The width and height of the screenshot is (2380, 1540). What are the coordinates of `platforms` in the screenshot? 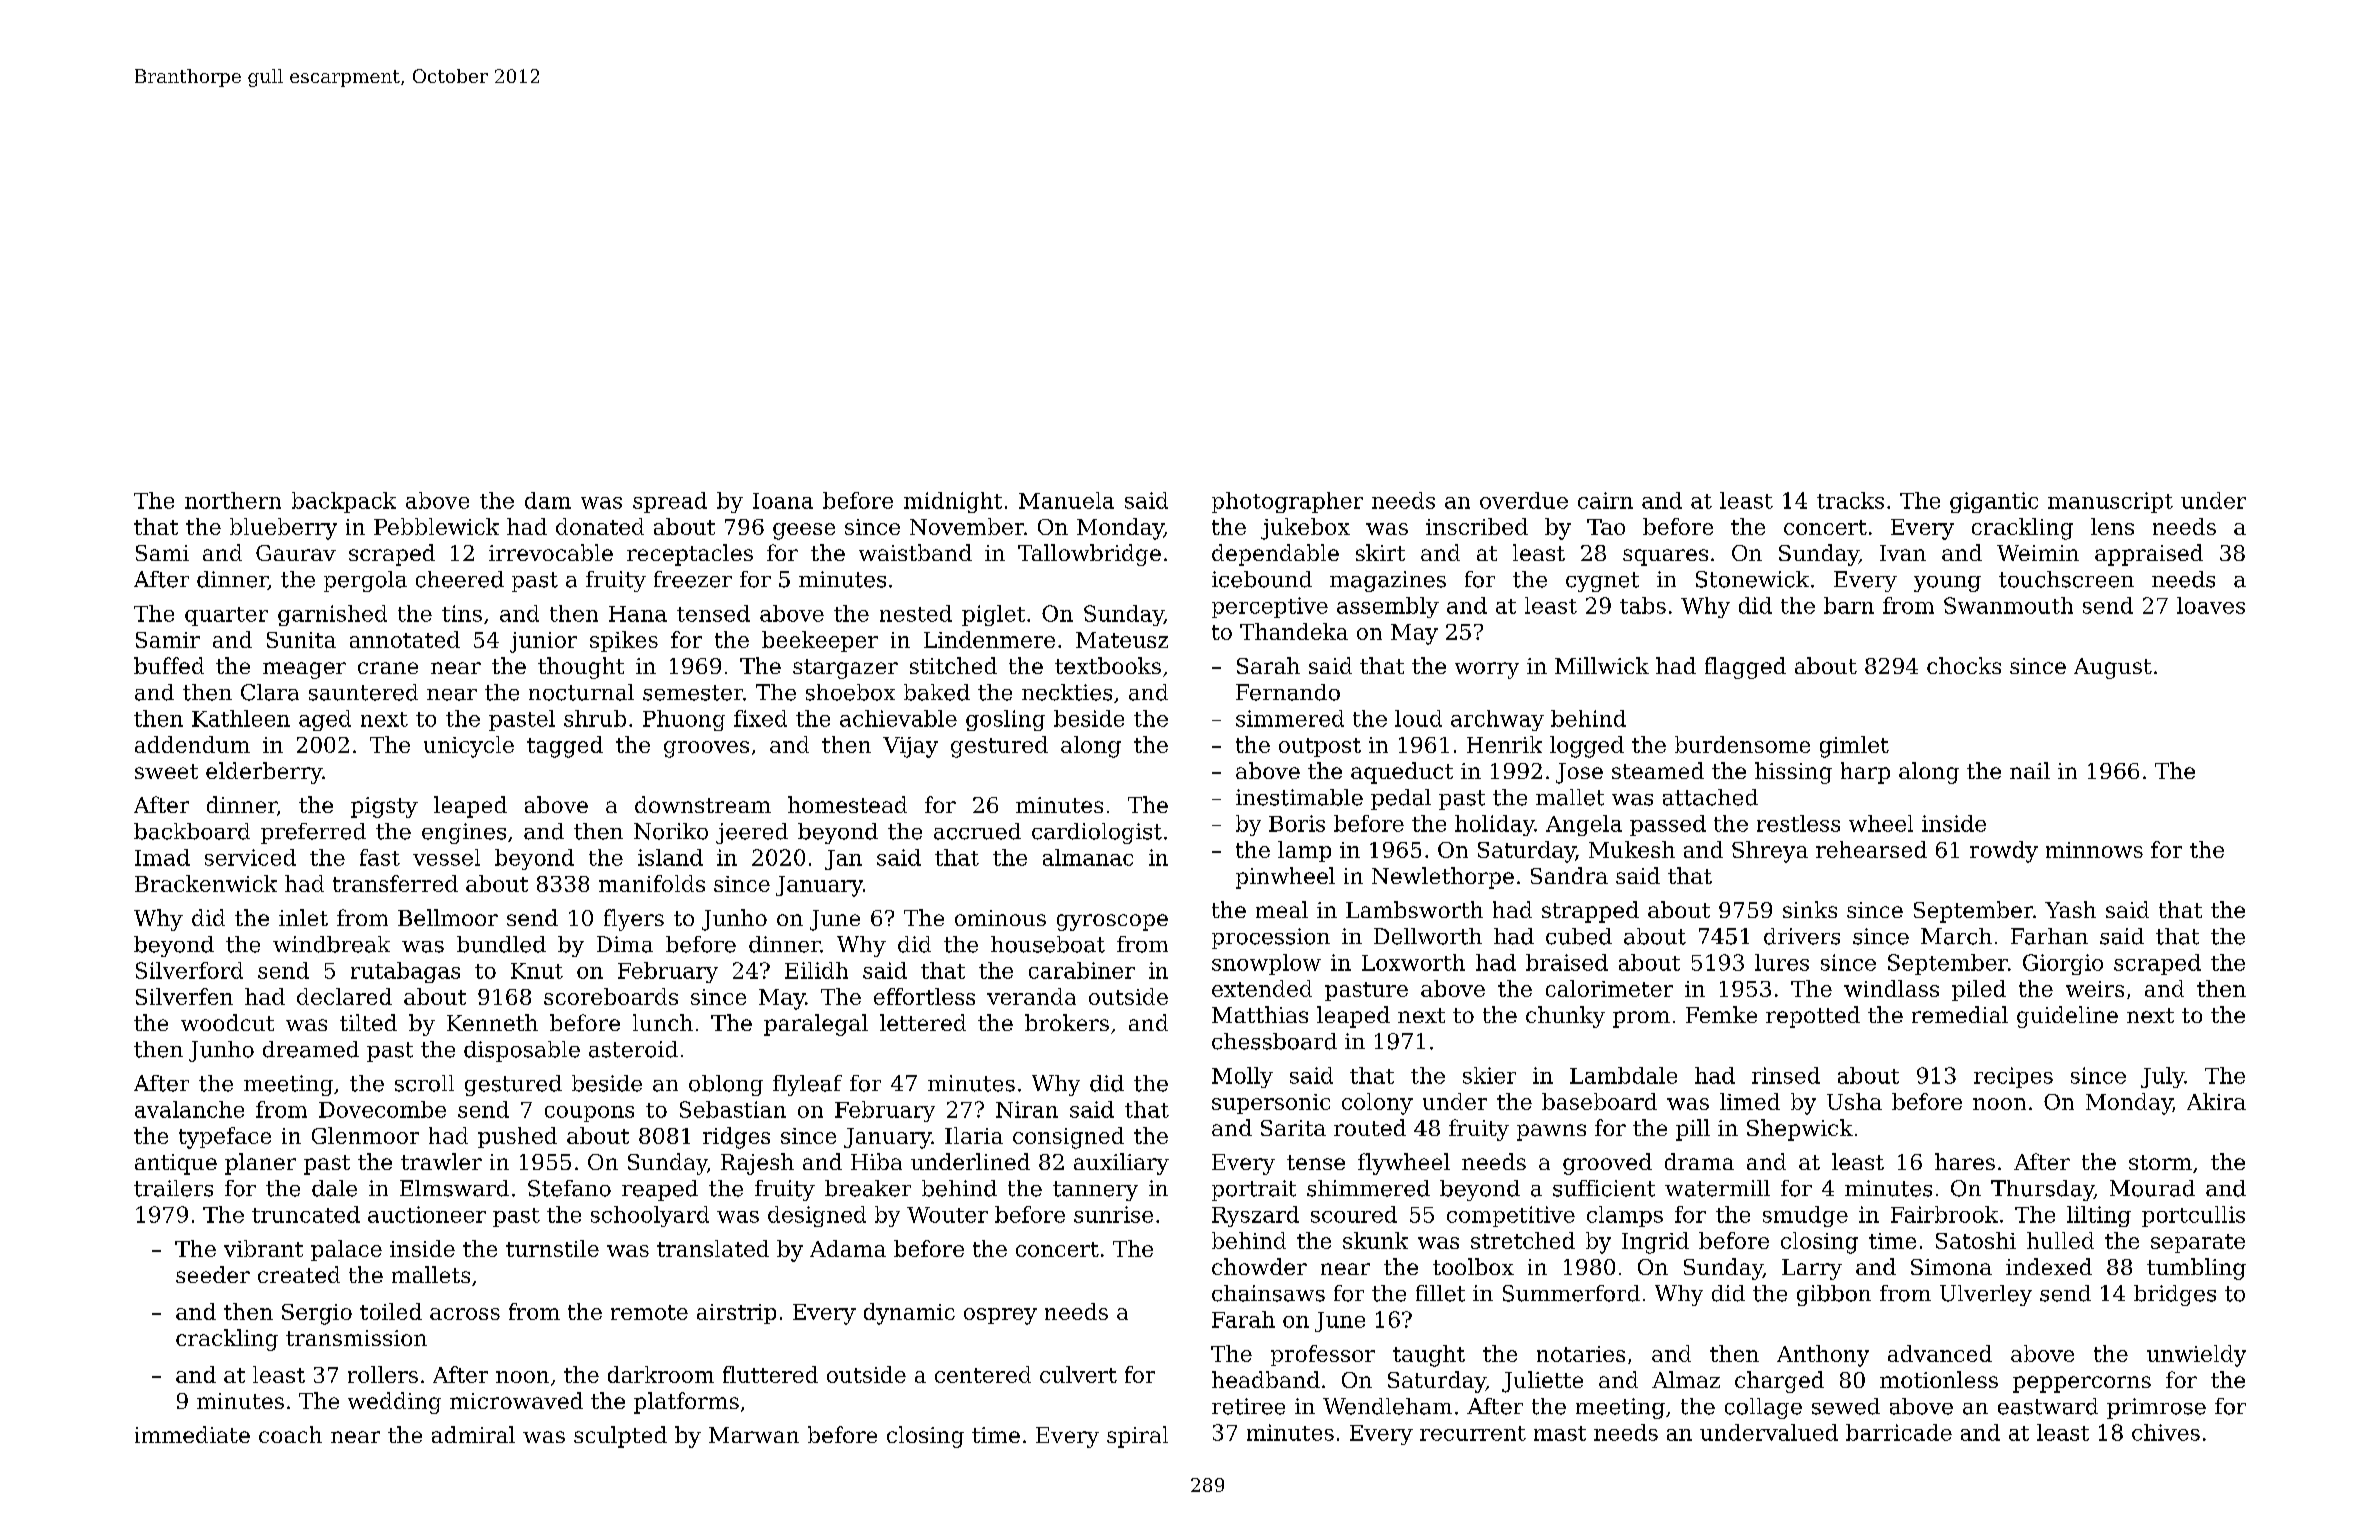 It's located at (686, 1403).
